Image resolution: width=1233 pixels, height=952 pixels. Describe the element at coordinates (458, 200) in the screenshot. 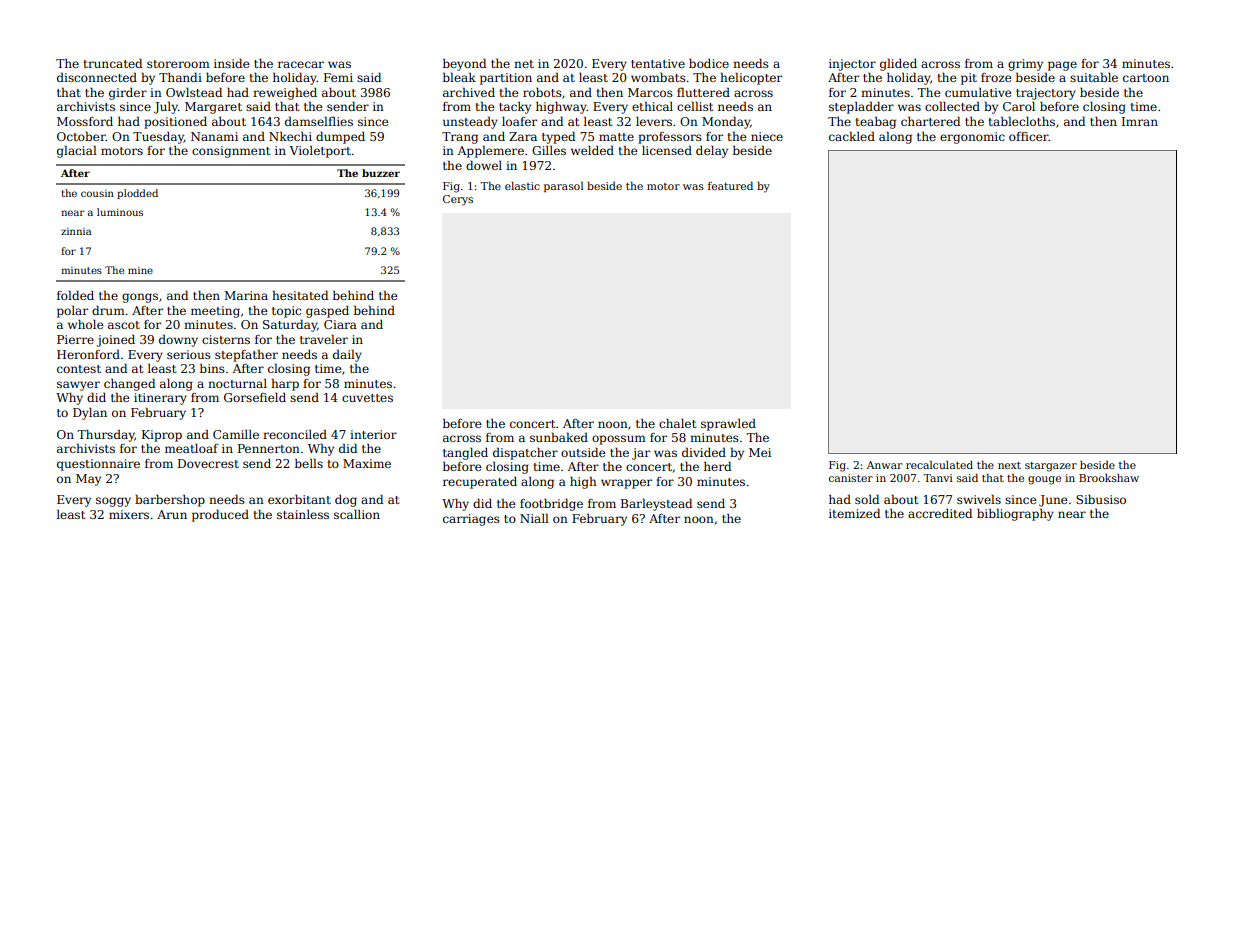

I see `Cerys` at that location.
